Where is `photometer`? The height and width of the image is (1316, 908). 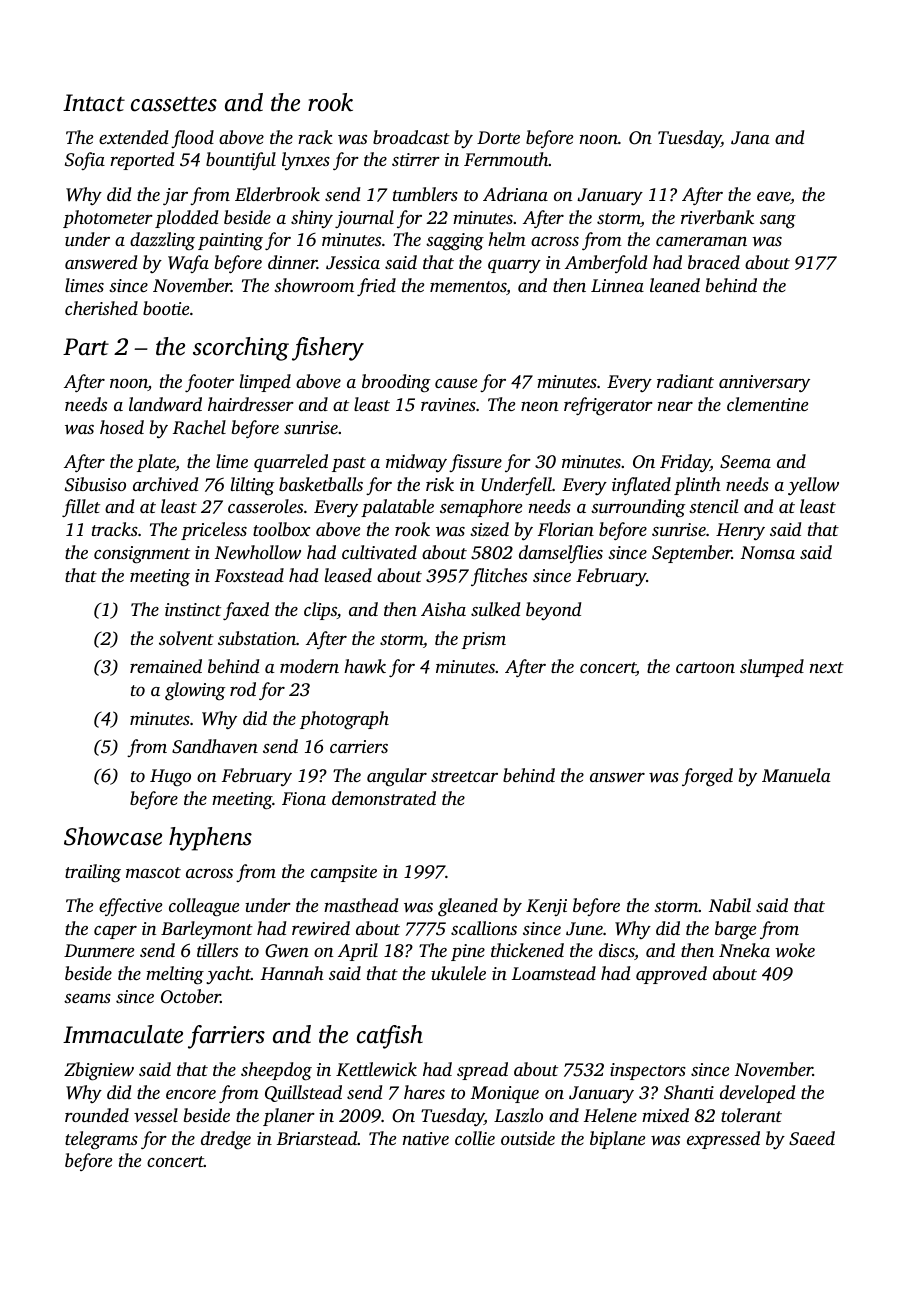 photometer is located at coordinates (108, 219).
